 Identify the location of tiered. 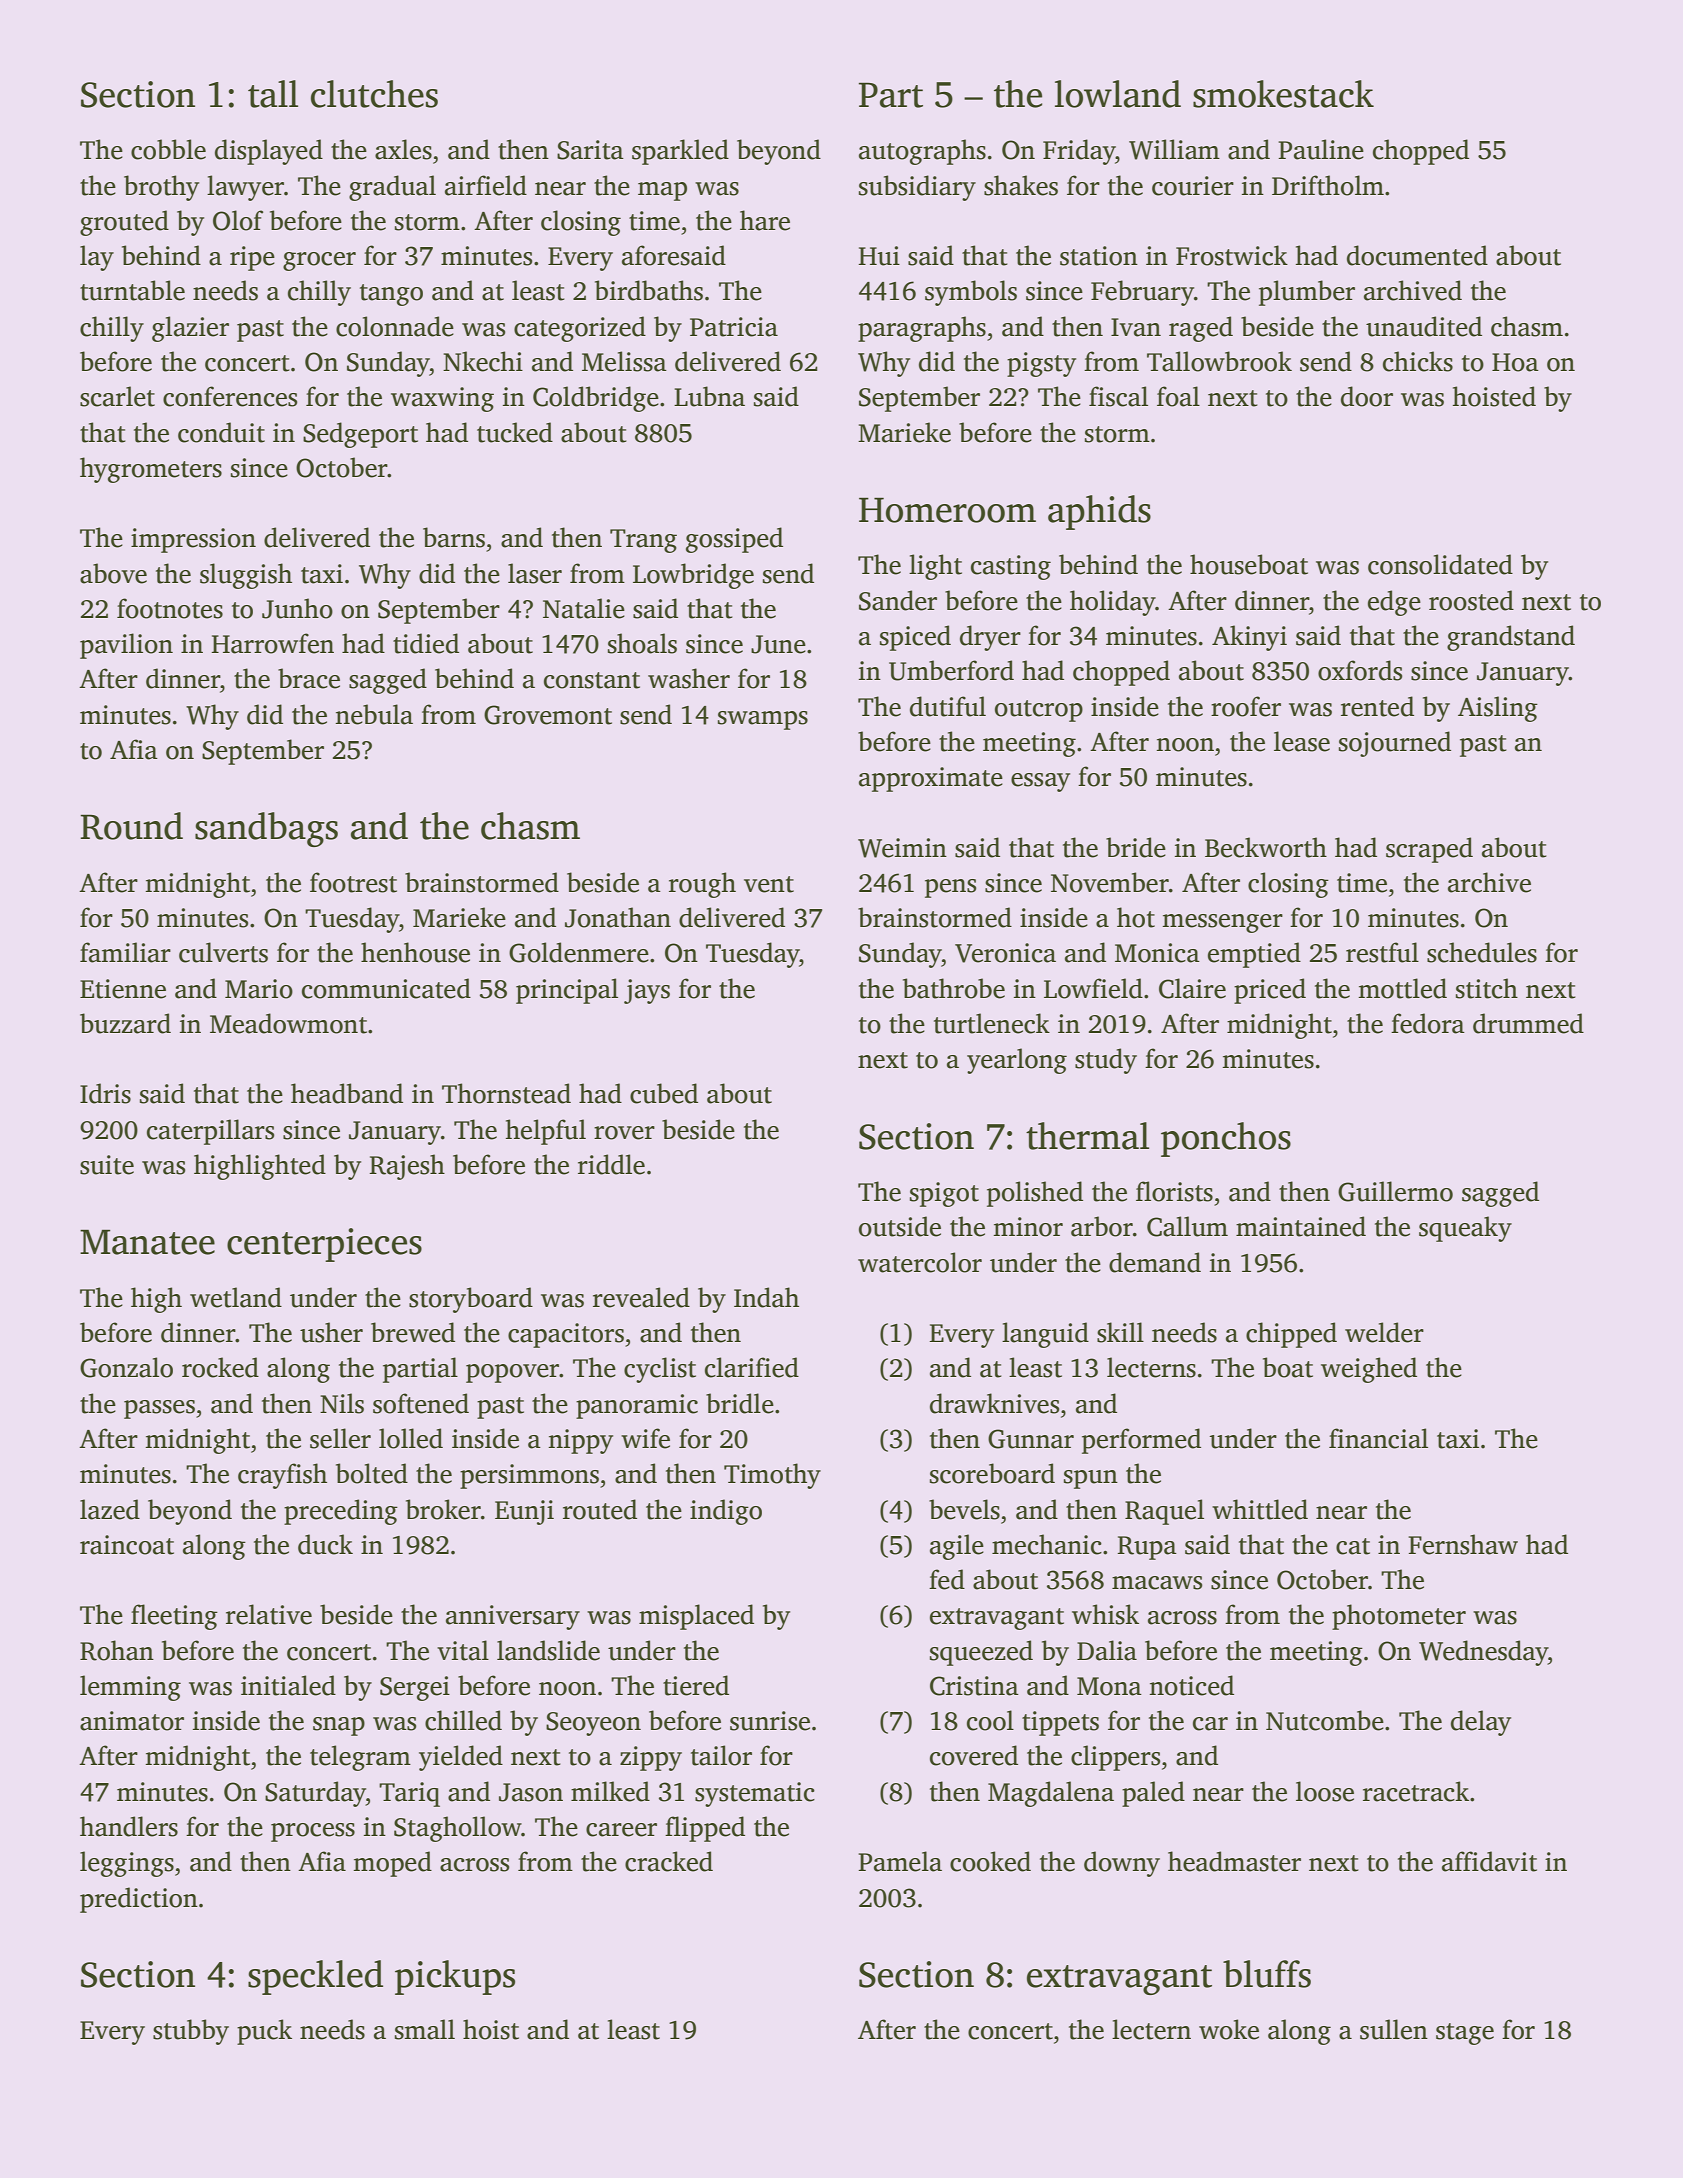
(696, 1685).
